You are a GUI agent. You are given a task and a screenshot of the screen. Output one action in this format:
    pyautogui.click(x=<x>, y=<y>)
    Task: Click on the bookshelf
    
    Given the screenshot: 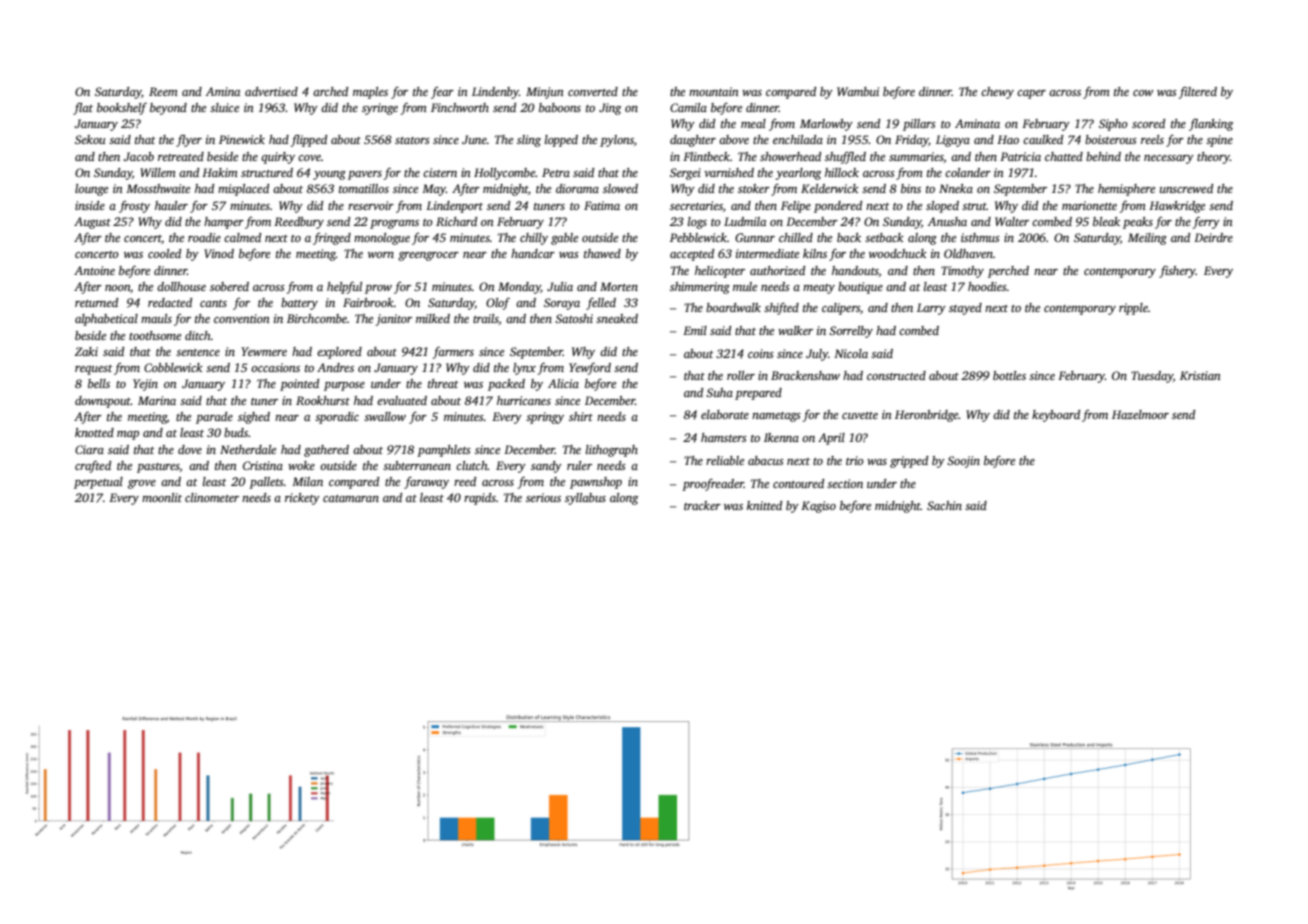 What is the action you would take?
    pyautogui.click(x=122, y=108)
